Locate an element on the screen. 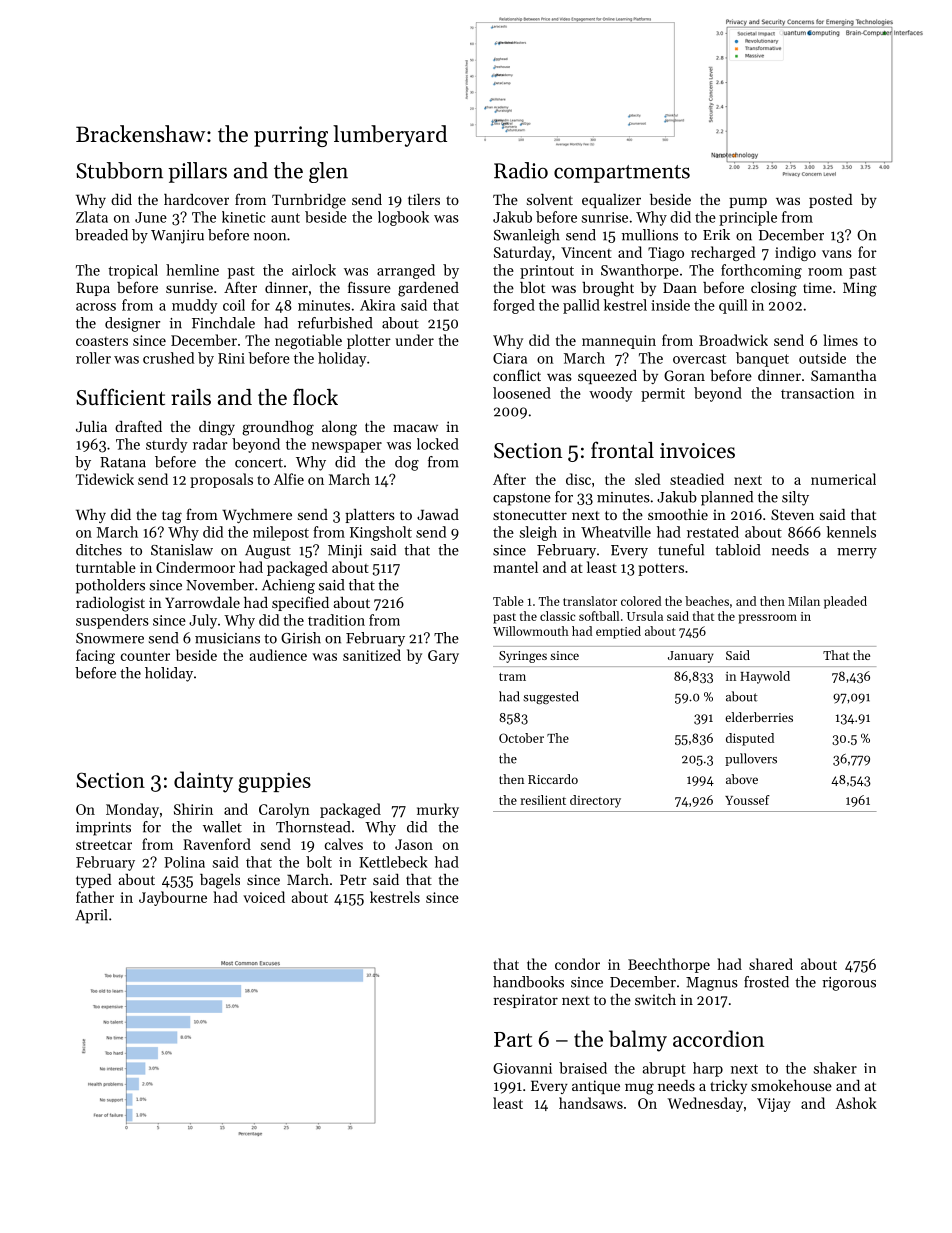 This screenshot has height=1233, width=952. mantel is located at coordinates (516, 567).
